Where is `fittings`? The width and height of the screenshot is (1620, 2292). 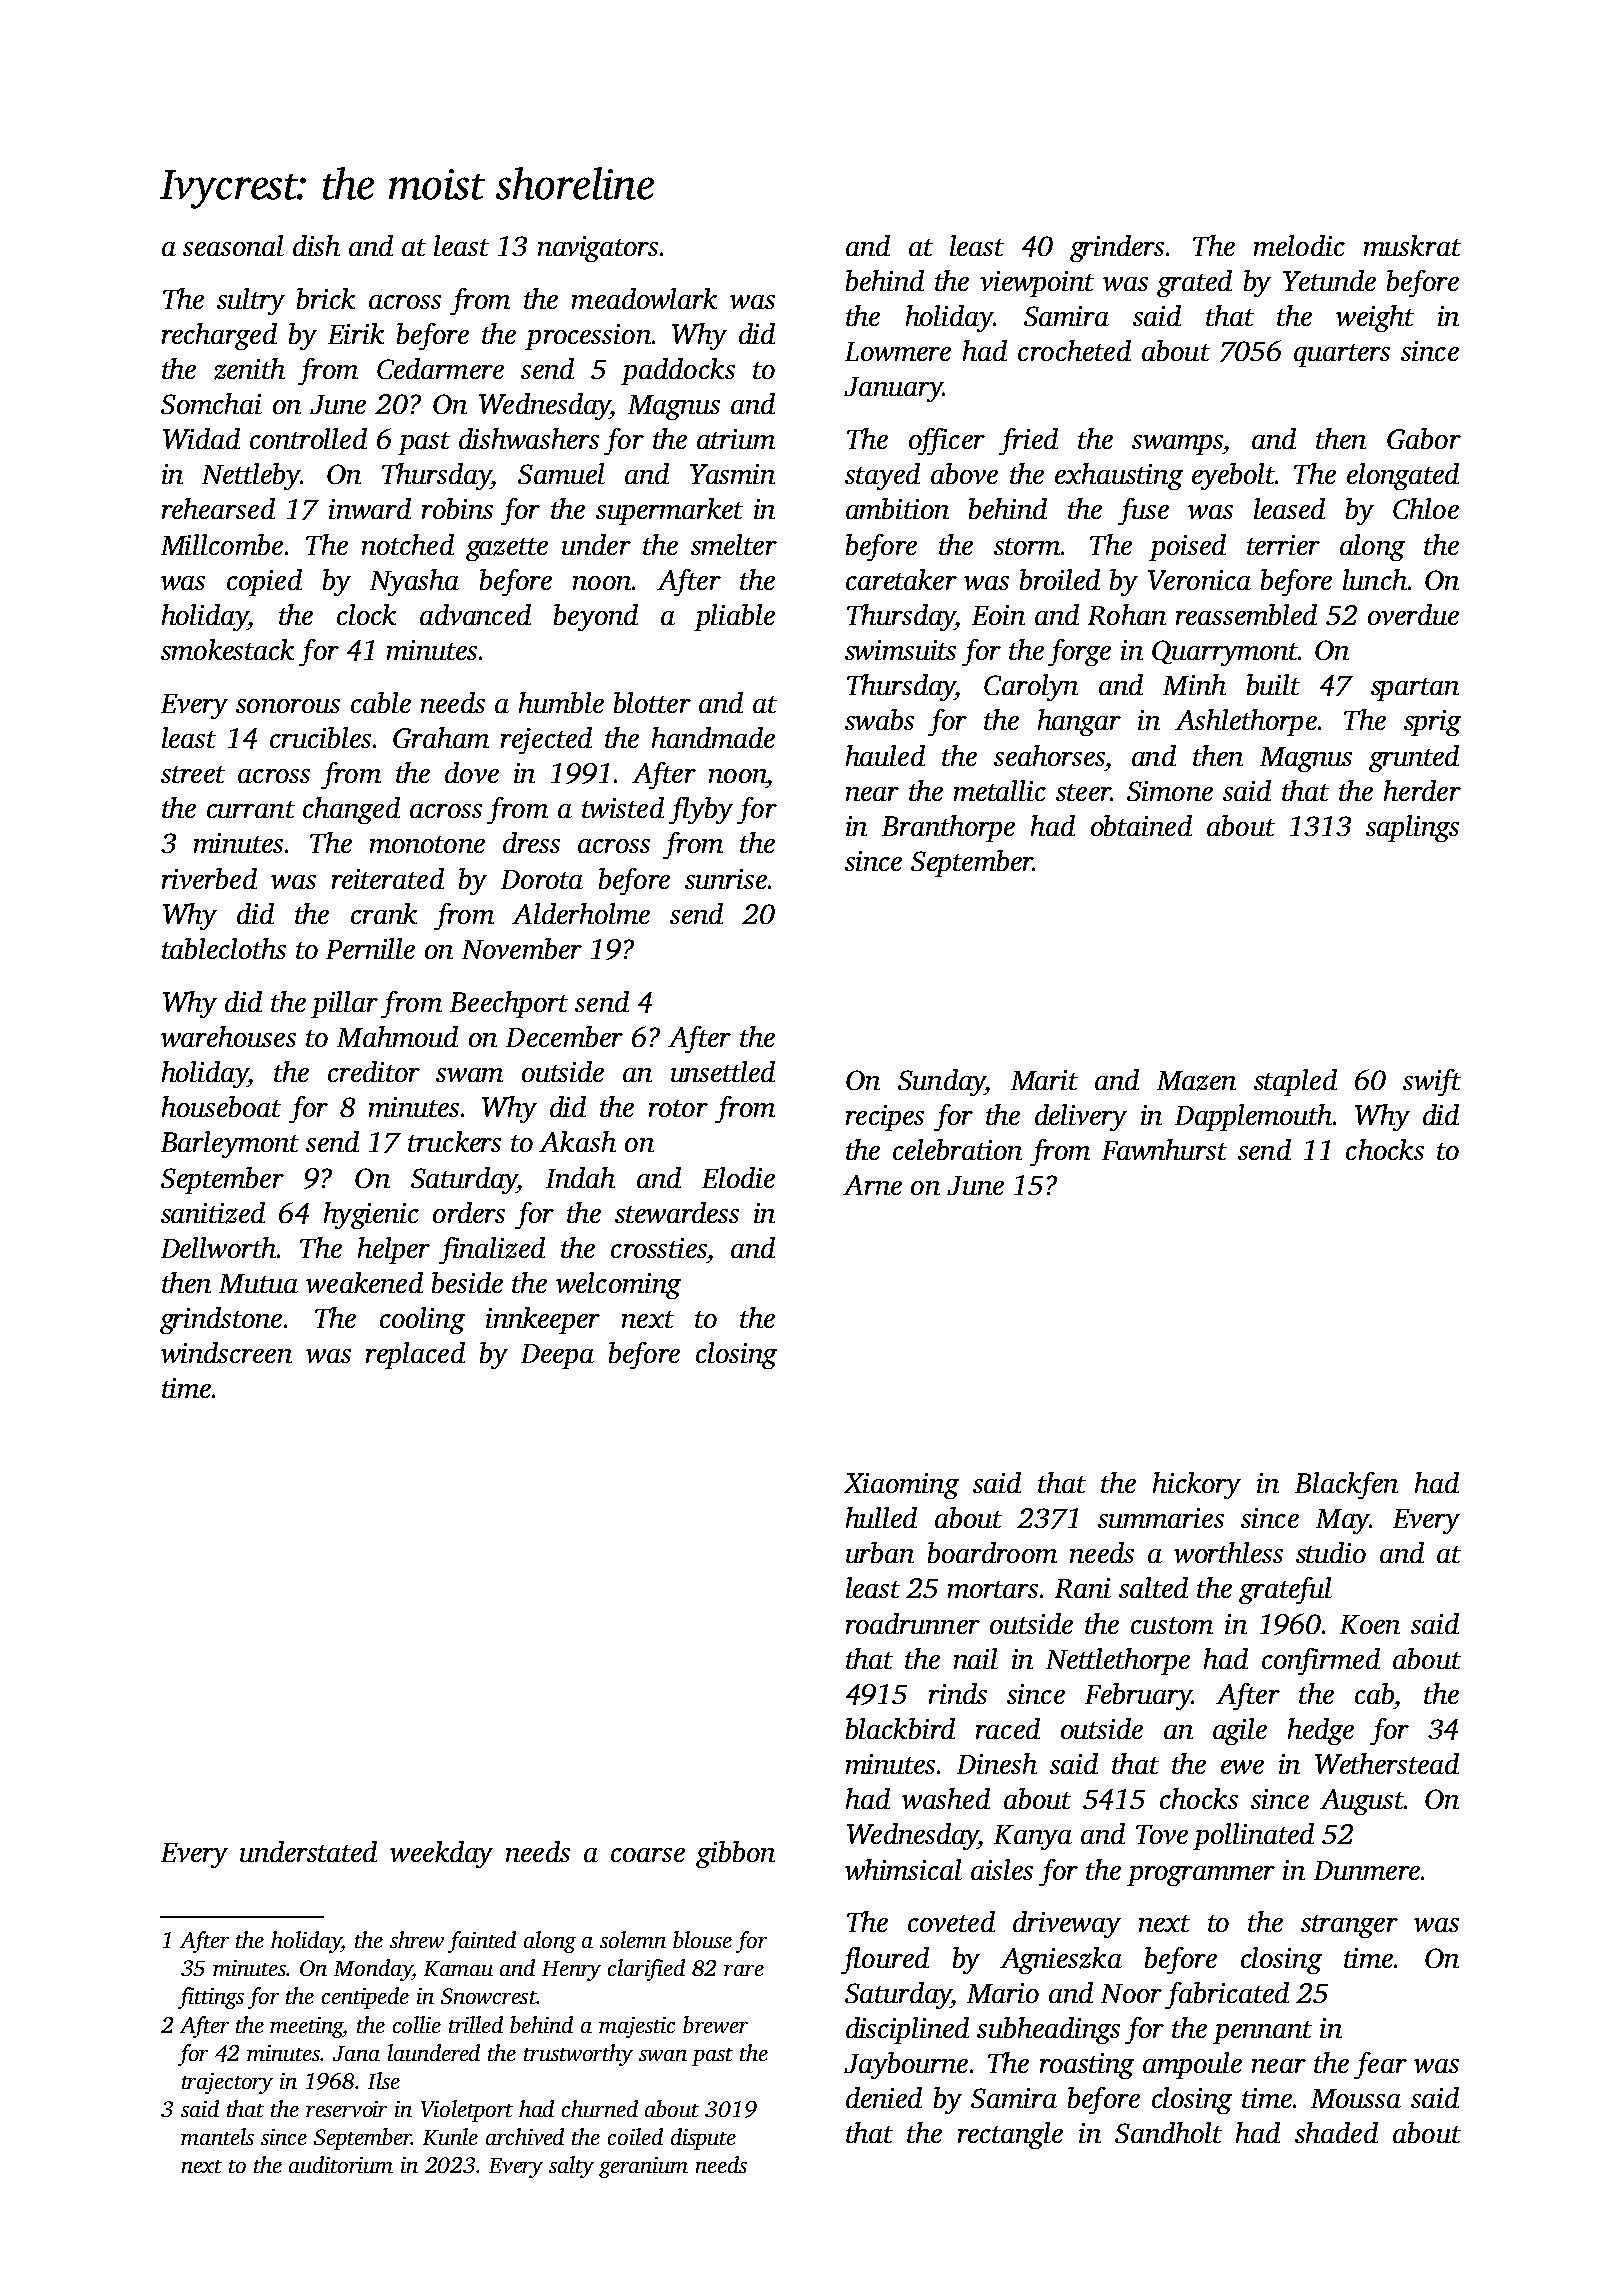 fittings is located at coordinates (211, 1998).
